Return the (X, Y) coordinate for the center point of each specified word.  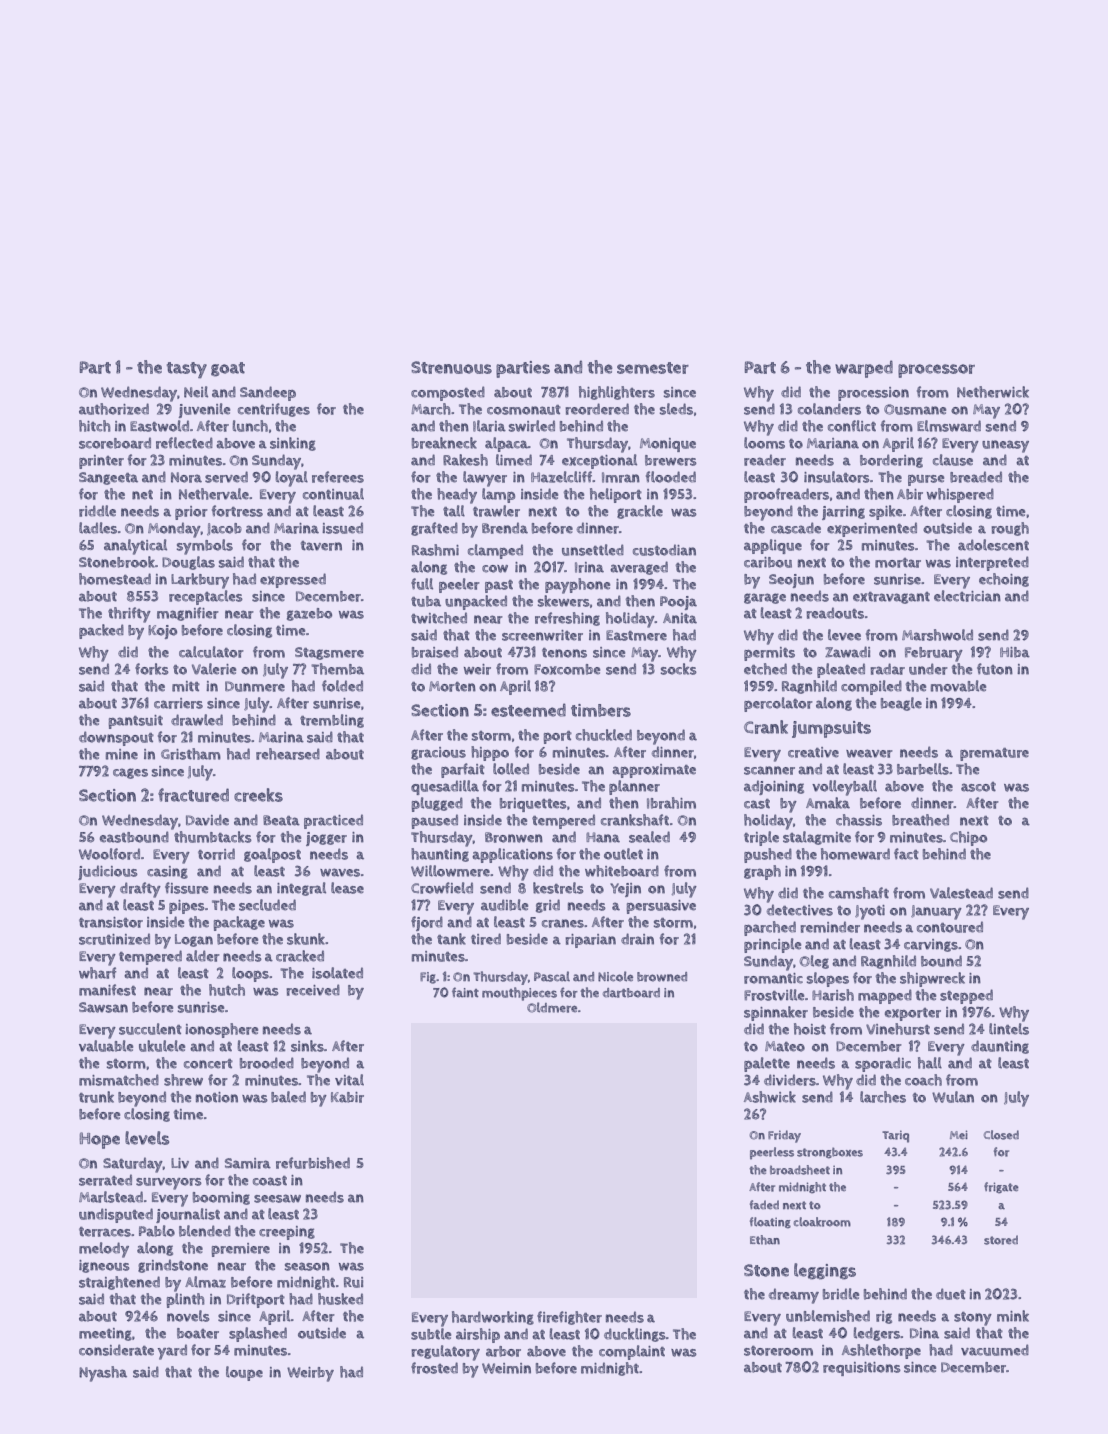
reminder (830, 927)
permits (769, 654)
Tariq (895, 1136)
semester (653, 368)
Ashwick (770, 1097)
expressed (293, 580)
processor (936, 371)
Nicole (615, 976)
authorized (114, 409)
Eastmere (636, 635)
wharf (98, 973)
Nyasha (103, 1374)
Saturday (133, 1165)
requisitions (862, 1369)
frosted (434, 1368)
